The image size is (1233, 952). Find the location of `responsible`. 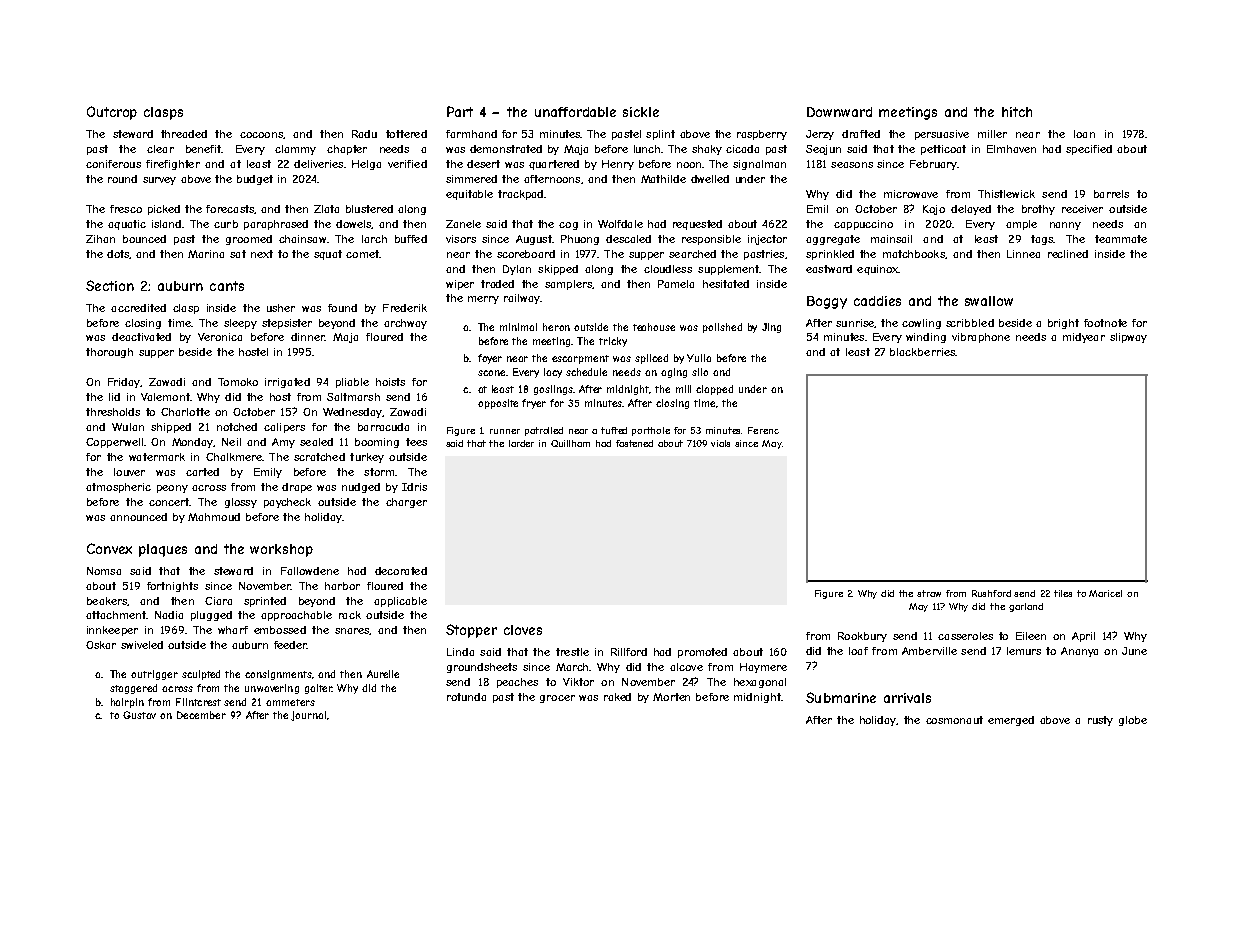

responsible is located at coordinates (711, 240).
